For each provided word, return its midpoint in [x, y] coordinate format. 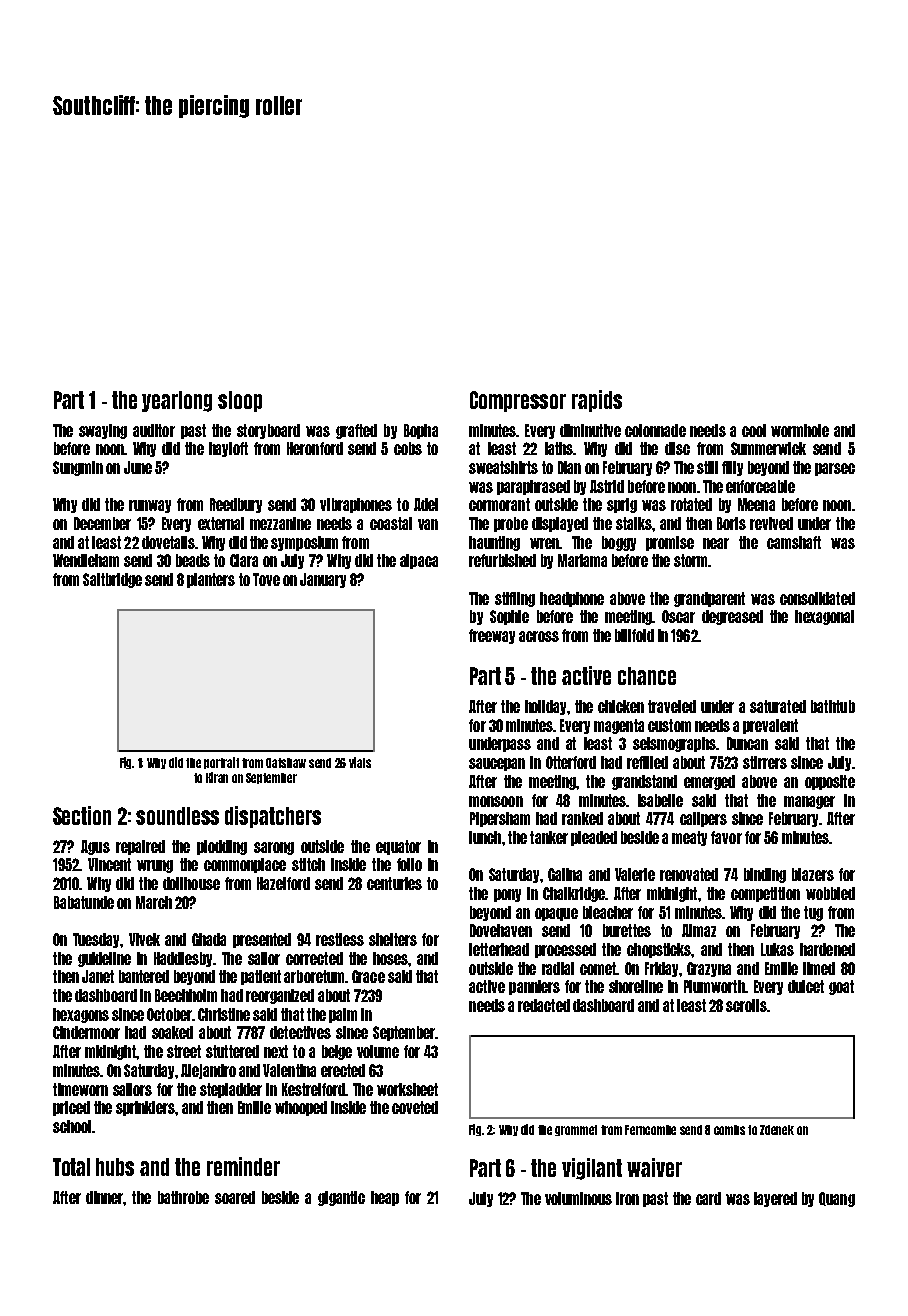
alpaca [419, 561]
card [708, 1198]
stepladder [231, 1090]
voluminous [578, 1198]
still [707, 467]
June [138, 467]
